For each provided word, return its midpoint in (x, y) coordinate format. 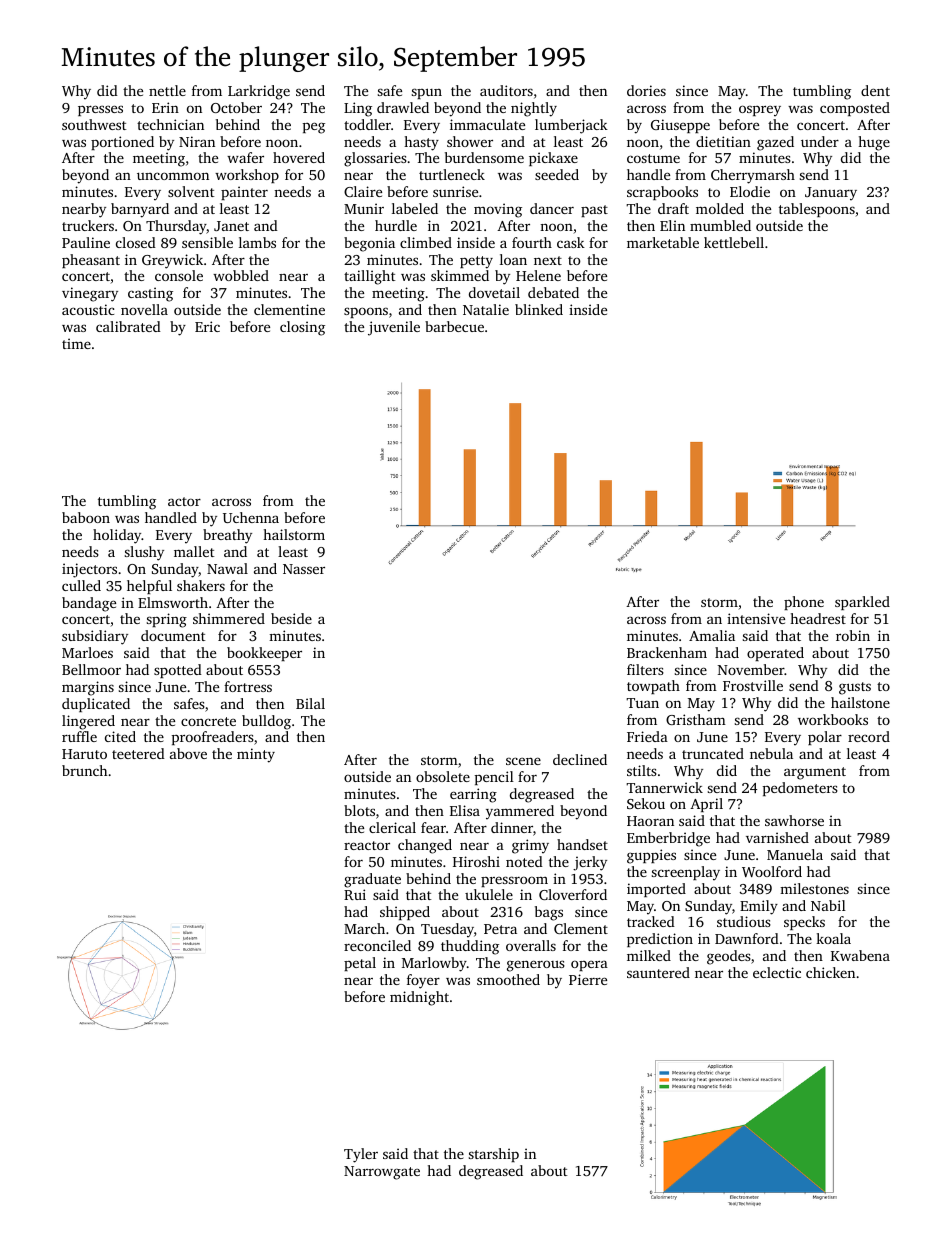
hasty (421, 143)
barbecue (454, 326)
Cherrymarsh (753, 176)
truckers (88, 225)
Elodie (750, 191)
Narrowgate (382, 1173)
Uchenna (251, 517)
